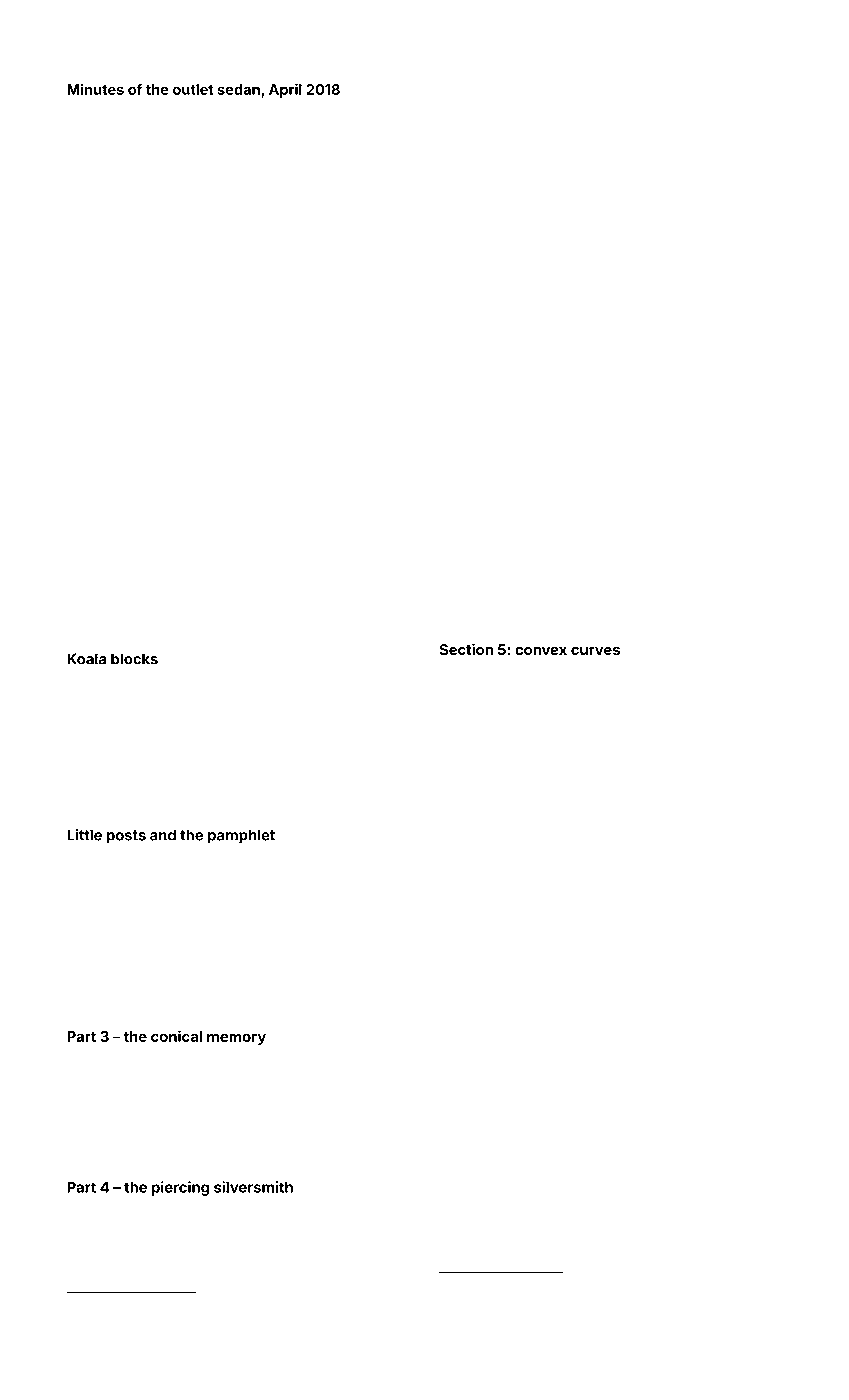 This image has width=849, height=1400. What do you see at coordinates (331, 757) in the image?
I see `raucous` at bounding box center [331, 757].
